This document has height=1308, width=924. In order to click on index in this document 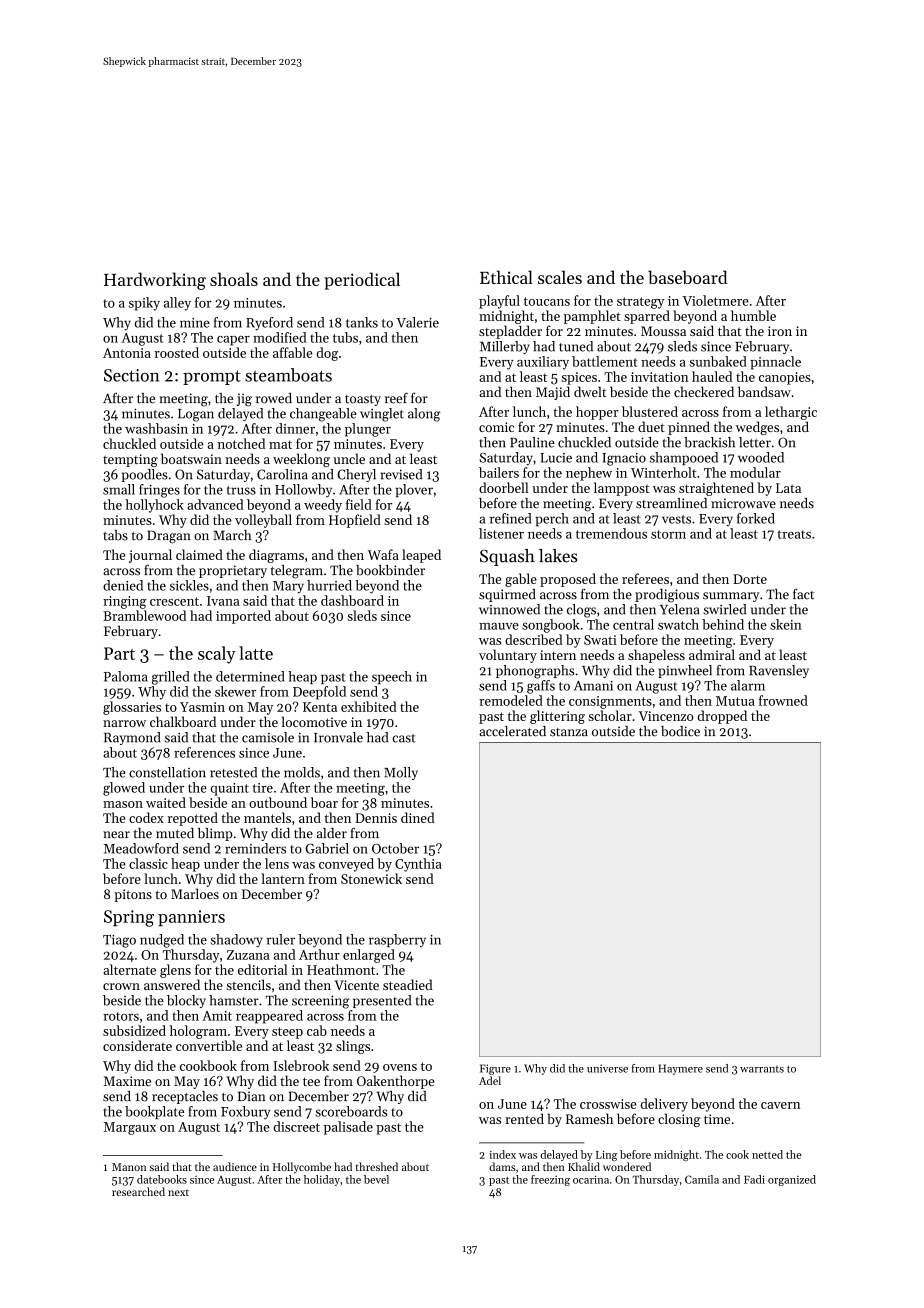, I will do `click(502, 1154)`.
